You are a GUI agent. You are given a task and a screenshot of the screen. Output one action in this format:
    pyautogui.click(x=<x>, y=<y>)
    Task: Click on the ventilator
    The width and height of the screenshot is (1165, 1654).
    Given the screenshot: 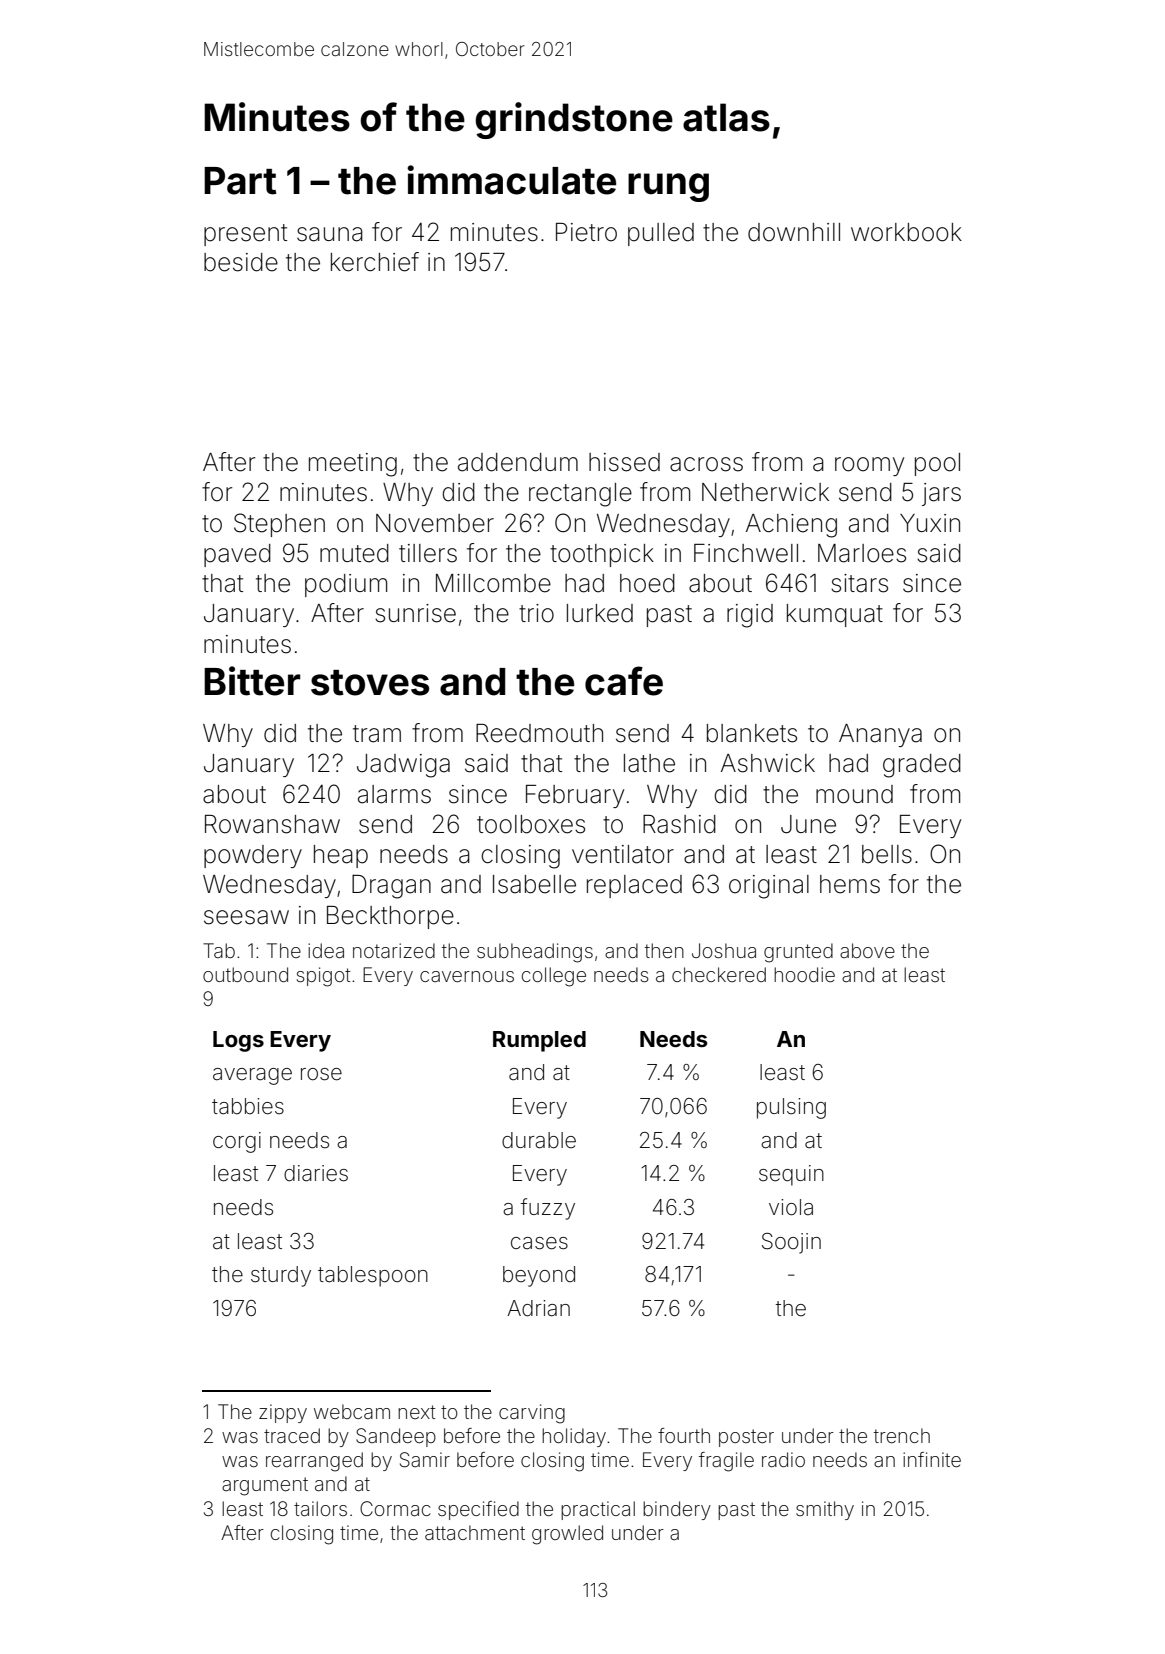 What is the action you would take?
    pyautogui.click(x=623, y=854)
